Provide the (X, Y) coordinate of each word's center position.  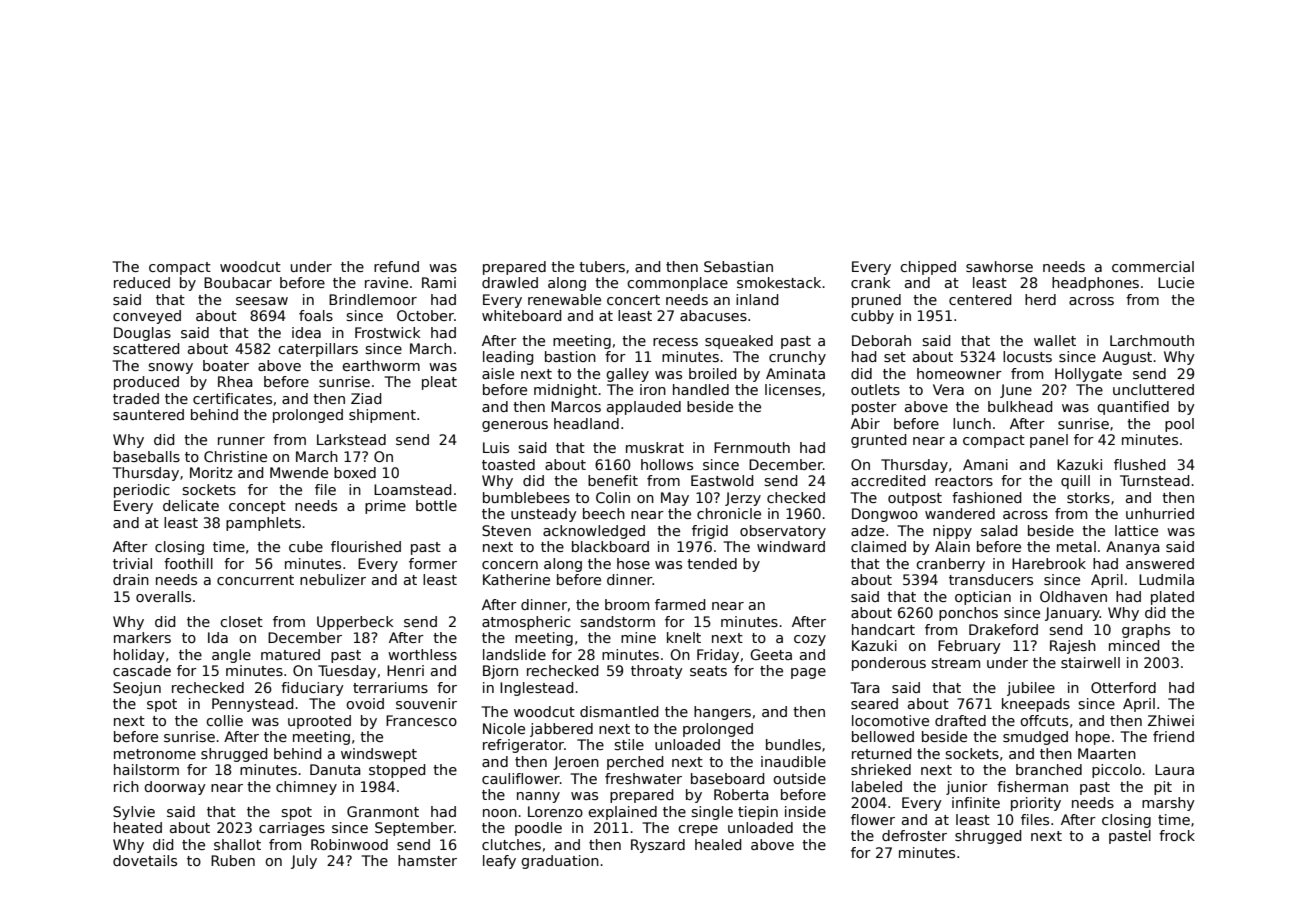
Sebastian (738, 266)
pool (1179, 425)
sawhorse (999, 266)
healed (718, 844)
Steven (506, 530)
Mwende (299, 472)
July (304, 862)
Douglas (142, 334)
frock (1177, 835)
